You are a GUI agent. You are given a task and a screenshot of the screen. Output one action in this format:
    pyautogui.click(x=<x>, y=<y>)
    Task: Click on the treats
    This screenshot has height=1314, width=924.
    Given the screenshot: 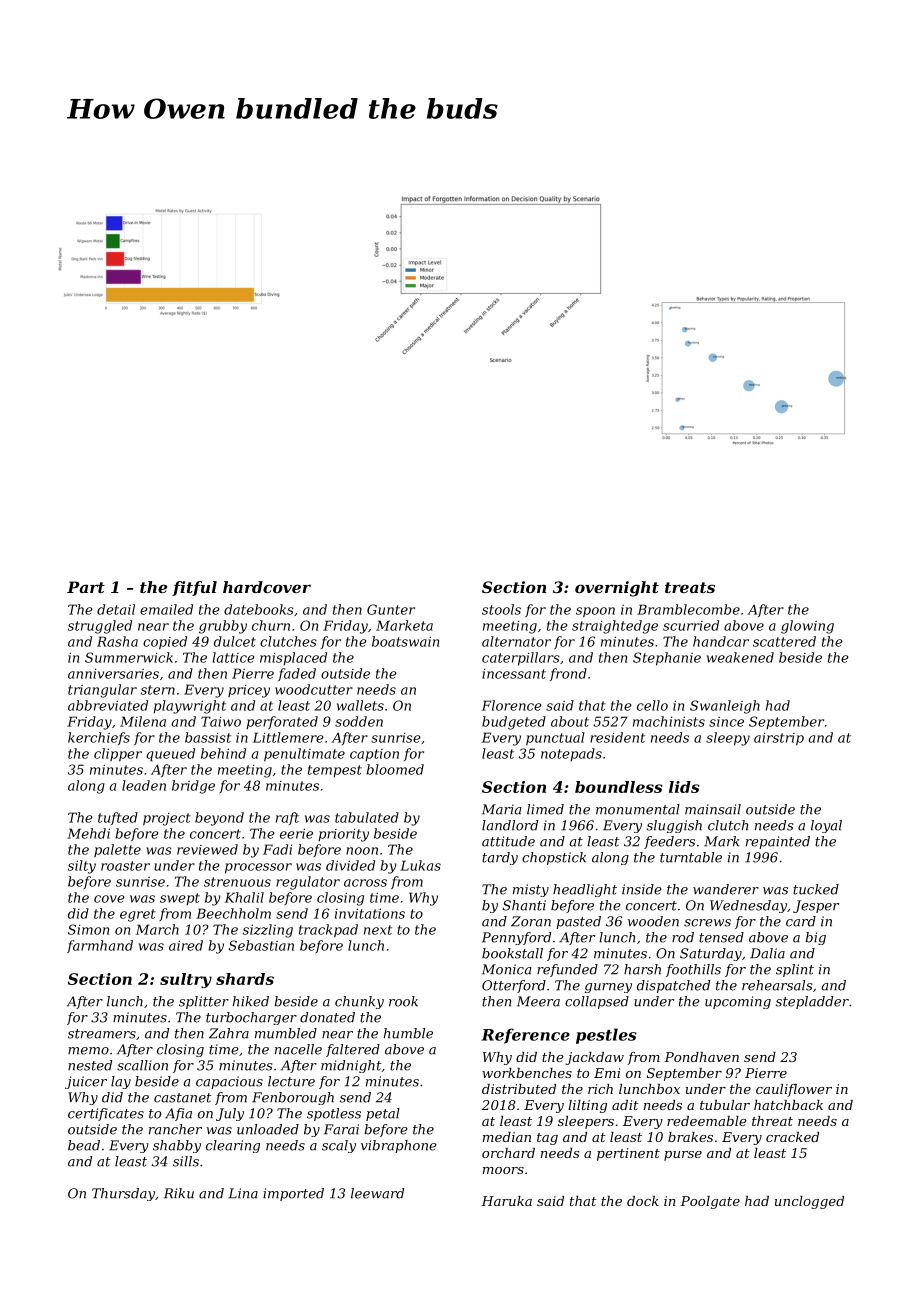 What is the action you would take?
    pyautogui.click(x=690, y=587)
